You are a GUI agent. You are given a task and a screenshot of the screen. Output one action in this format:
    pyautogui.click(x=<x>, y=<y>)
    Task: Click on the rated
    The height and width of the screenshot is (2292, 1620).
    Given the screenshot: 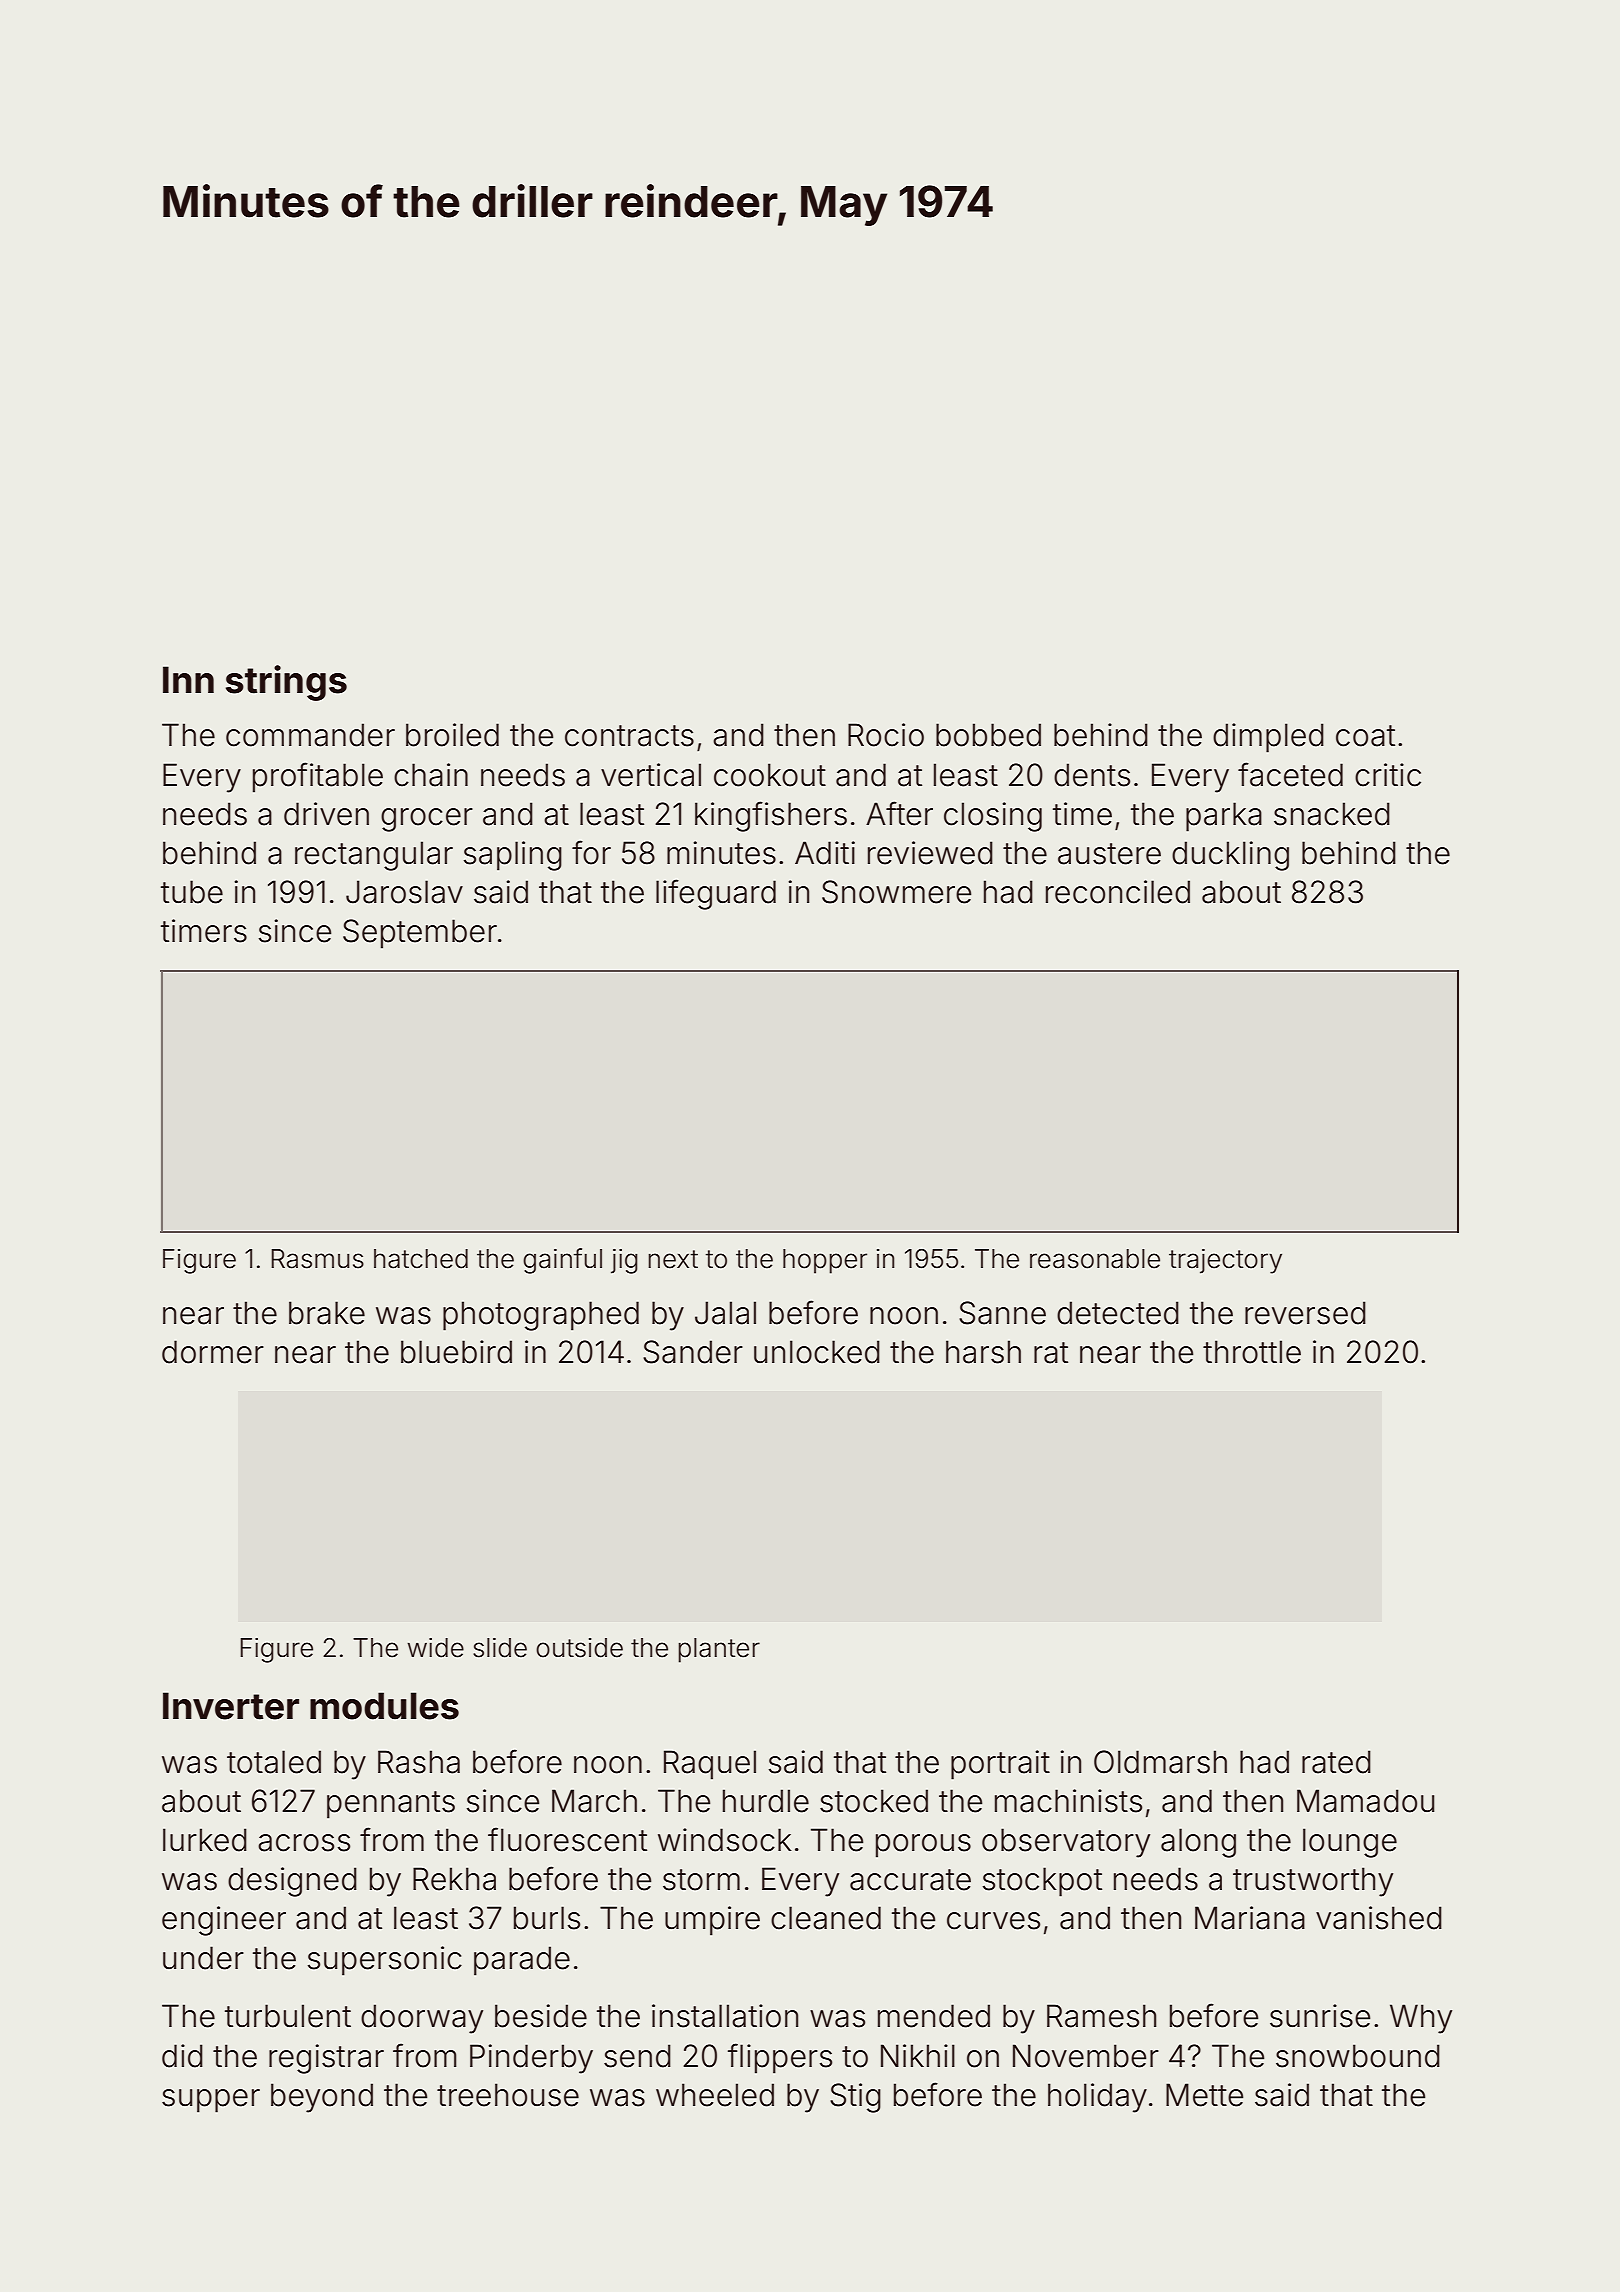 What is the action you would take?
    pyautogui.click(x=1336, y=1762)
